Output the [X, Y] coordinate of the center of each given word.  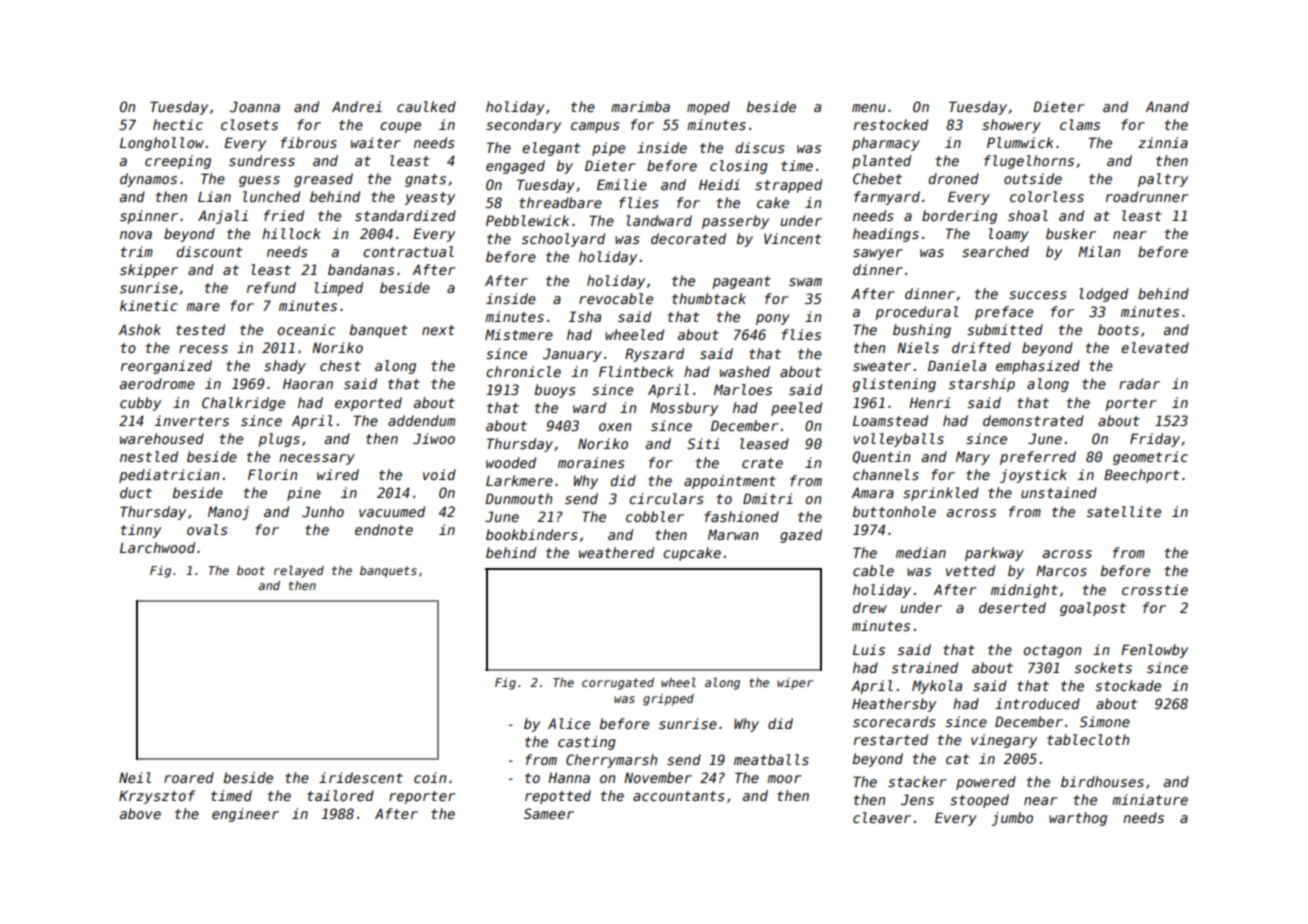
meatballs [771, 759]
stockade [1128, 685]
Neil [135, 777]
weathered [616, 552]
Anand [1167, 106]
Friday [1155, 440]
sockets [1103, 667]
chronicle [523, 371]
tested [200, 329]
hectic [178, 124]
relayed [299, 572]
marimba [640, 106]
